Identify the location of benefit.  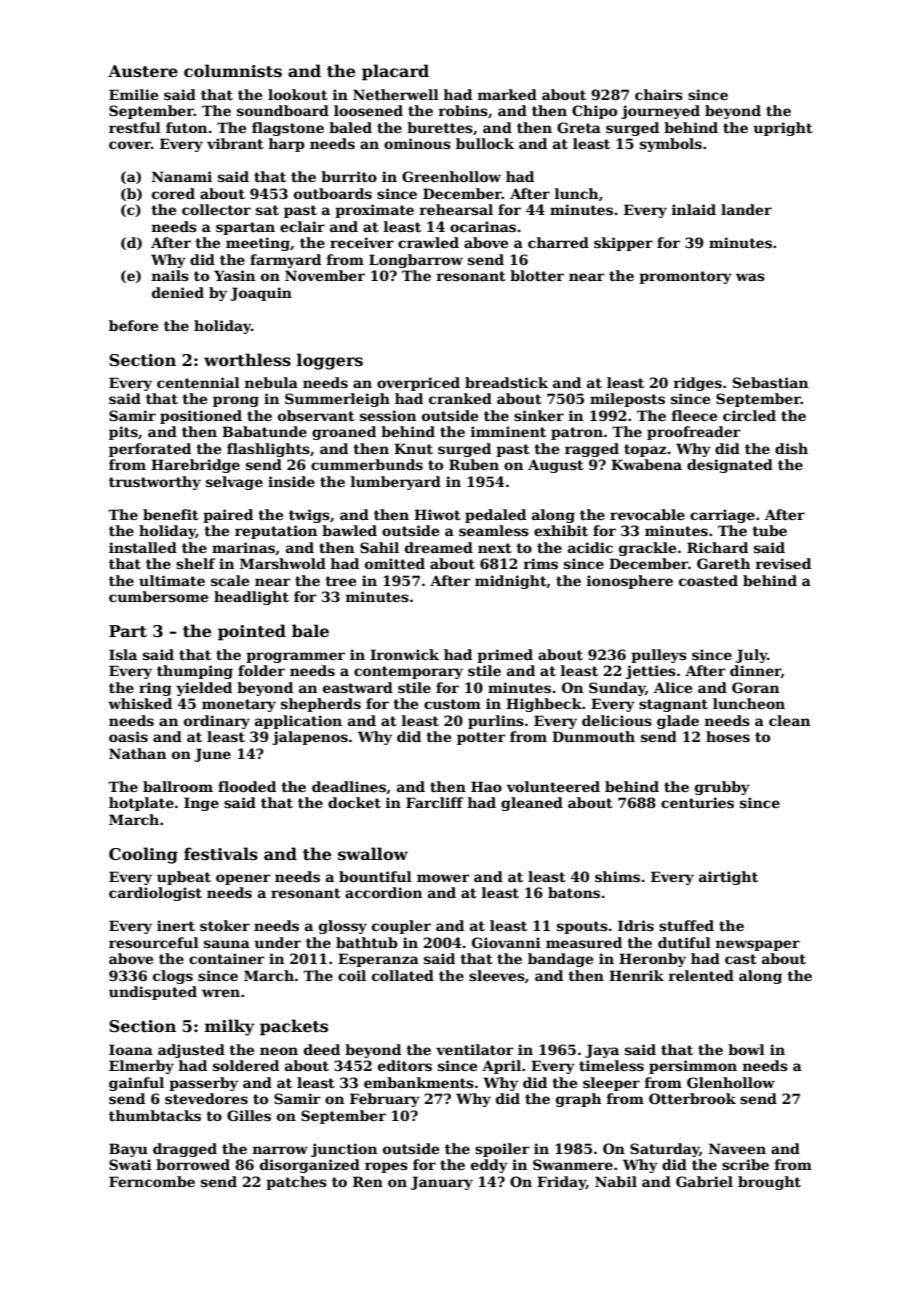
(171, 514).
